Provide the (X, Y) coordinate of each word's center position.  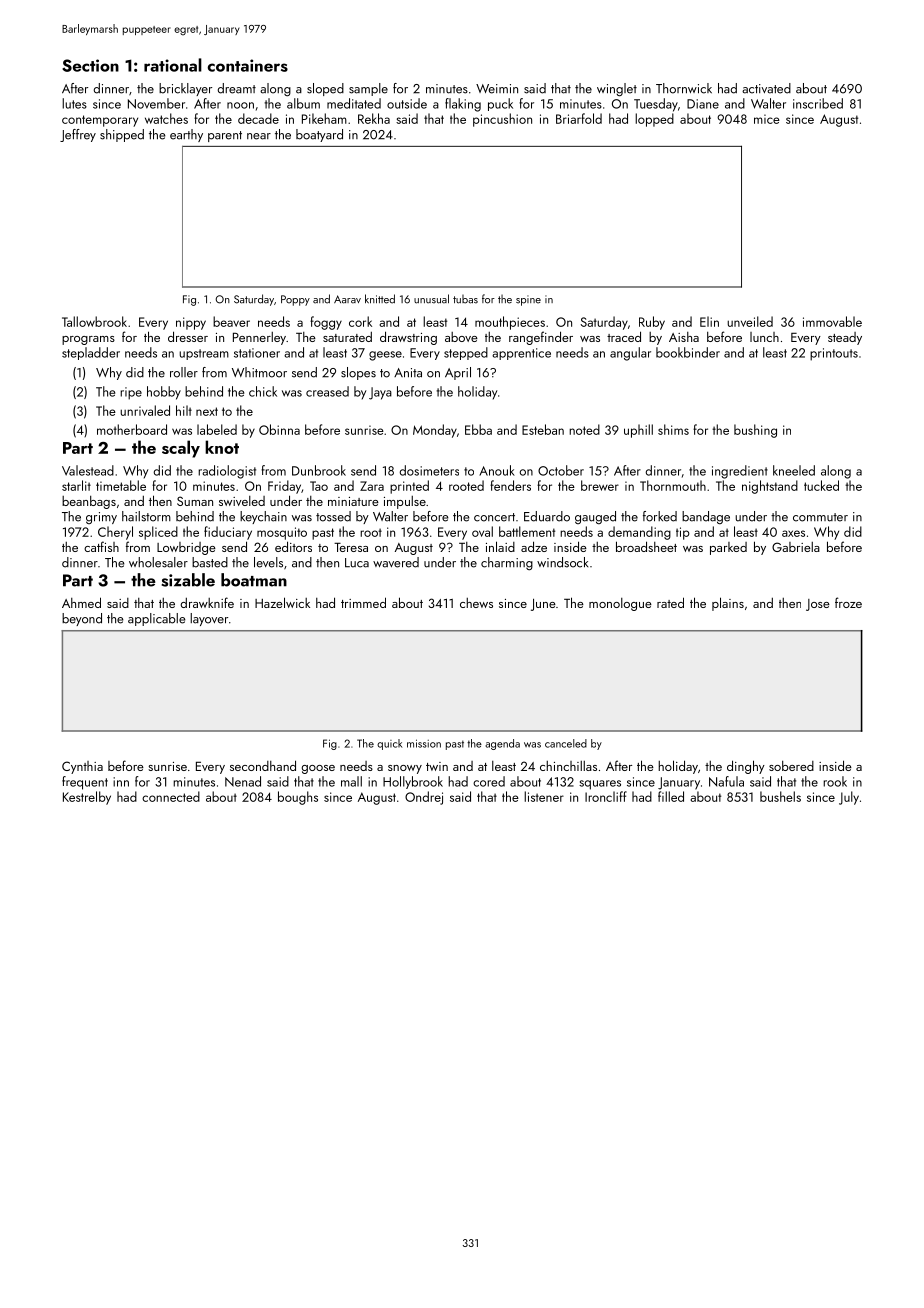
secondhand (263, 765)
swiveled (242, 501)
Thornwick (684, 88)
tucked (821, 485)
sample (368, 89)
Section (90, 65)
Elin (709, 321)
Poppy (295, 300)
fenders (510, 485)
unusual (431, 299)
